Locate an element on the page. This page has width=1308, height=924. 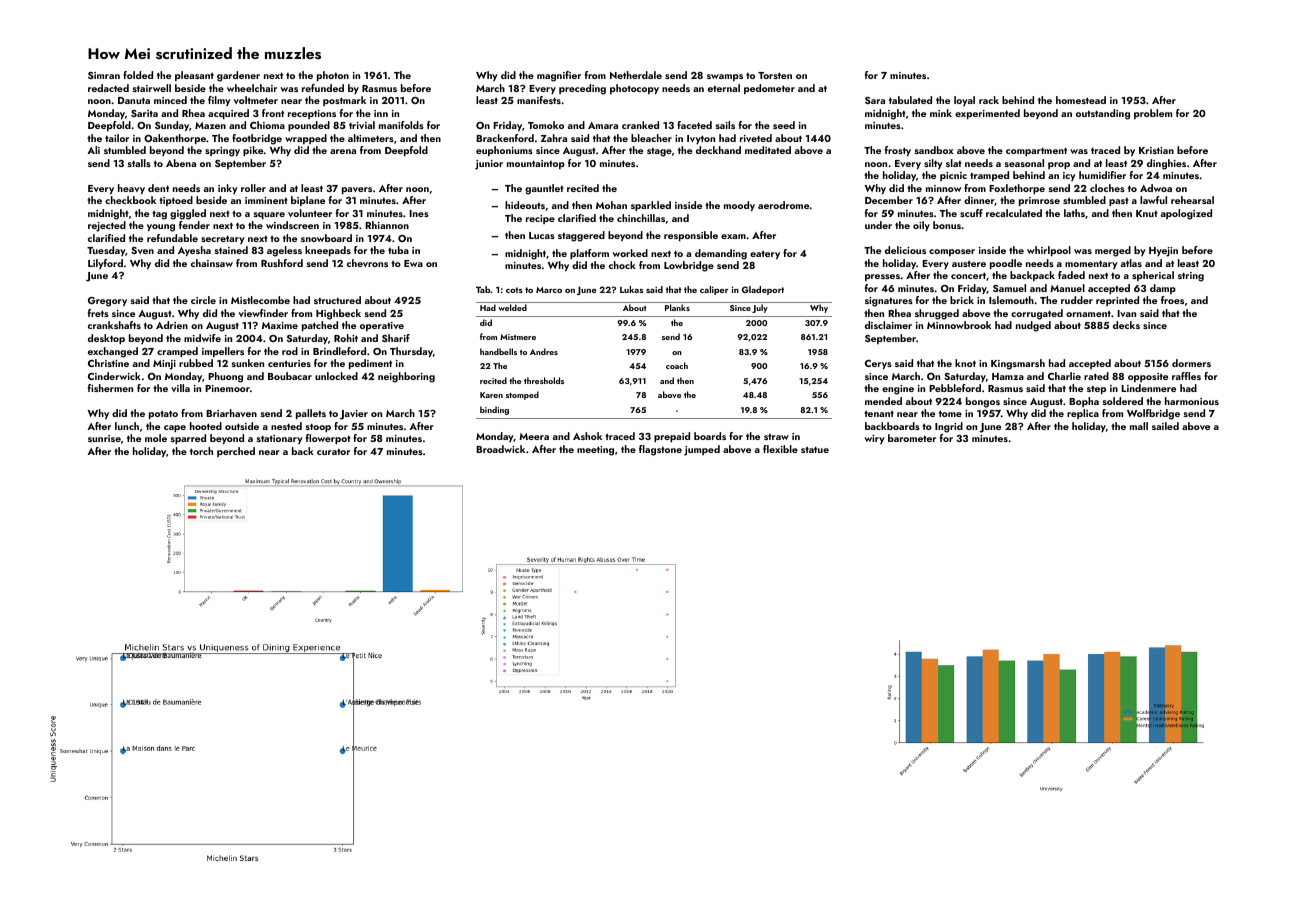
exam is located at coordinates (733, 236).
